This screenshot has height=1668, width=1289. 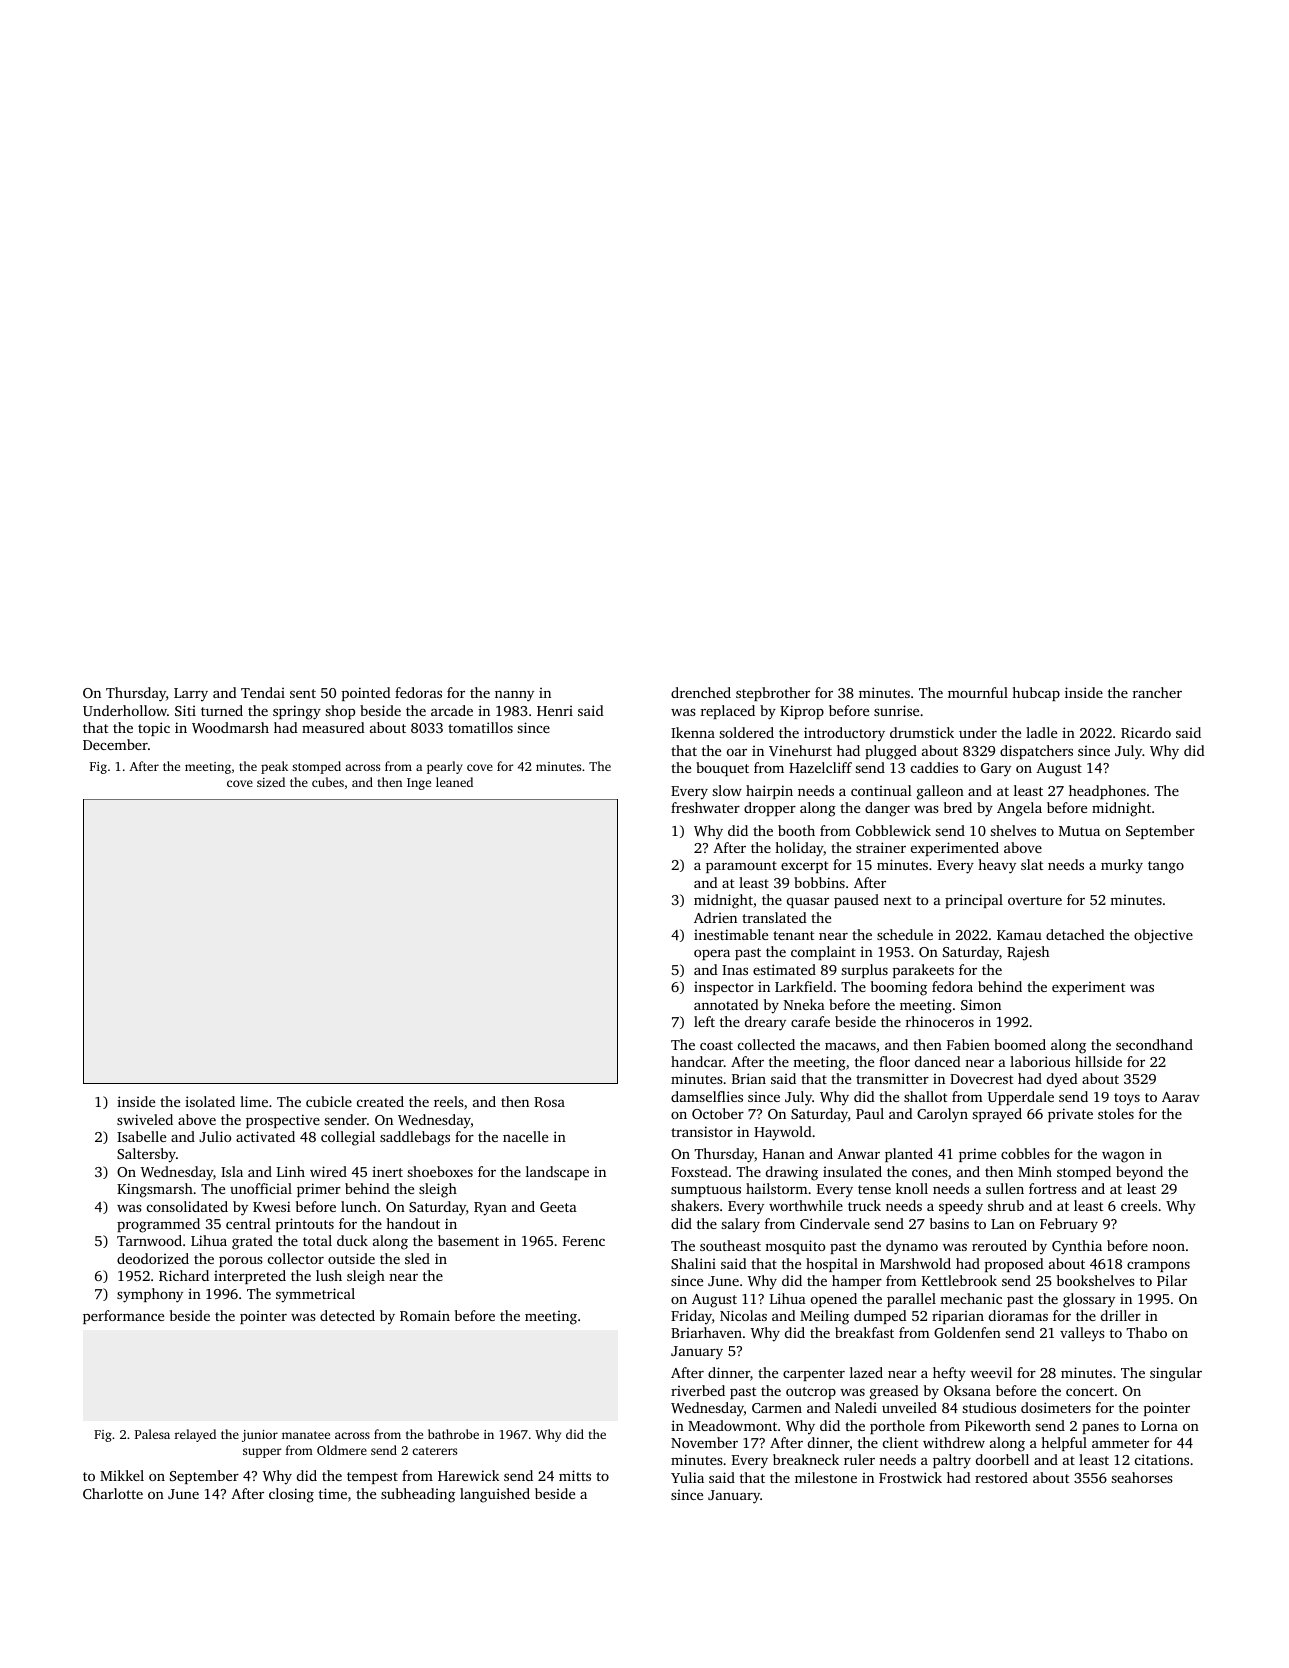 What do you see at coordinates (333, 1493) in the screenshot?
I see `time` at bounding box center [333, 1493].
